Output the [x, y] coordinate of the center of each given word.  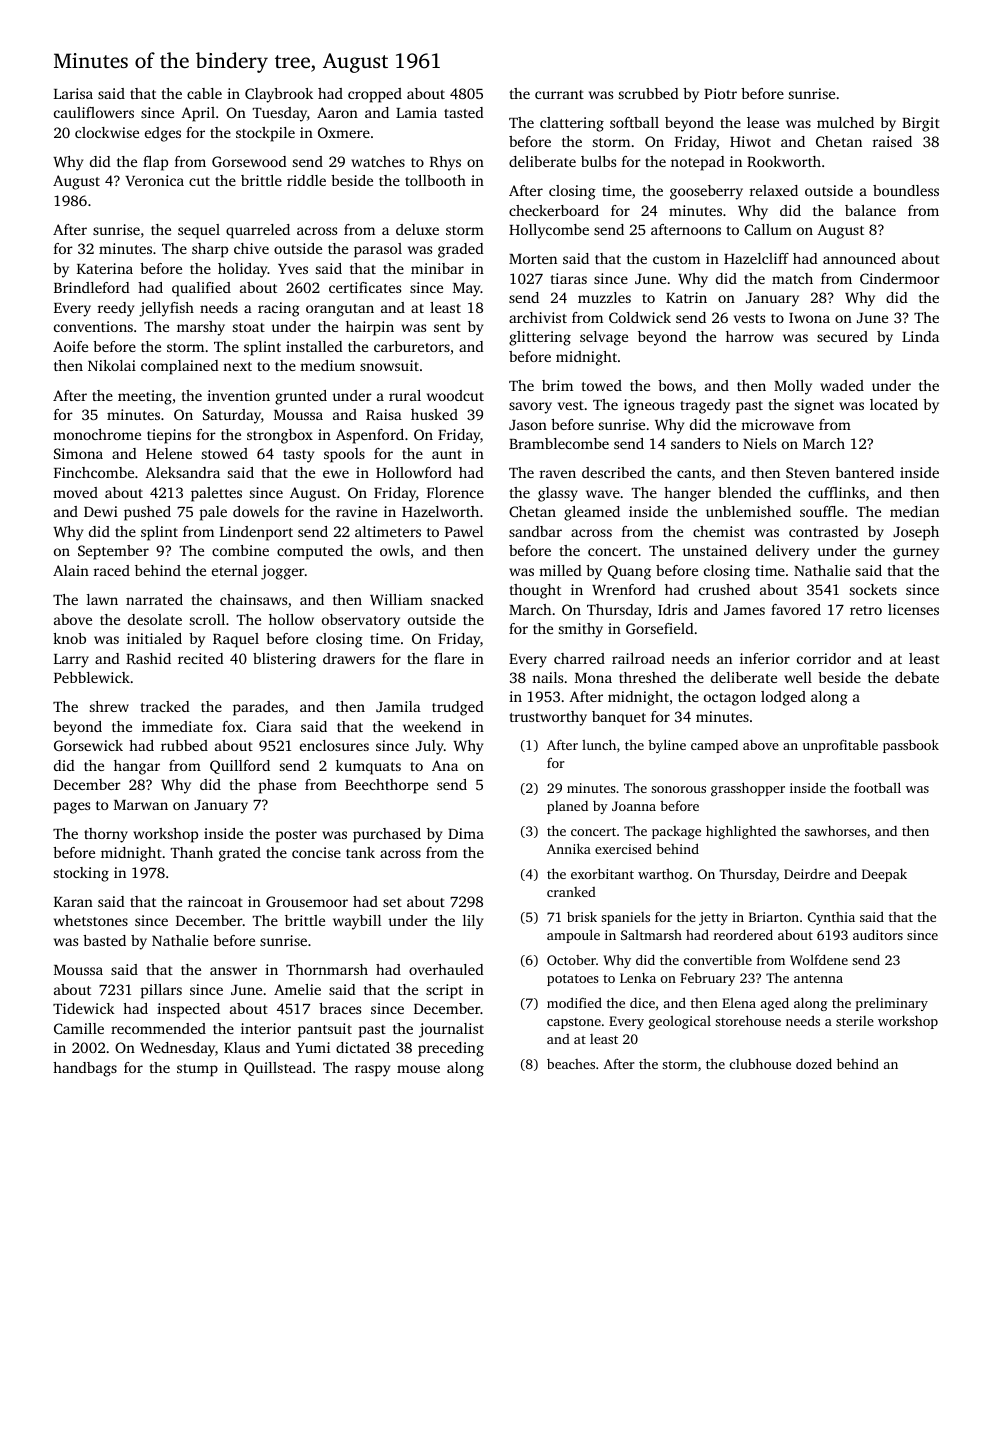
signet [814, 406]
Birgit [921, 124]
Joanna [634, 806]
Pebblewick [92, 677]
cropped [375, 95]
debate [917, 677]
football [877, 787]
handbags [85, 1069]
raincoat [215, 901]
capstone [574, 1023]
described [613, 472]
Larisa [73, 93]
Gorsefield [660, 628]
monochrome [97, 434]
